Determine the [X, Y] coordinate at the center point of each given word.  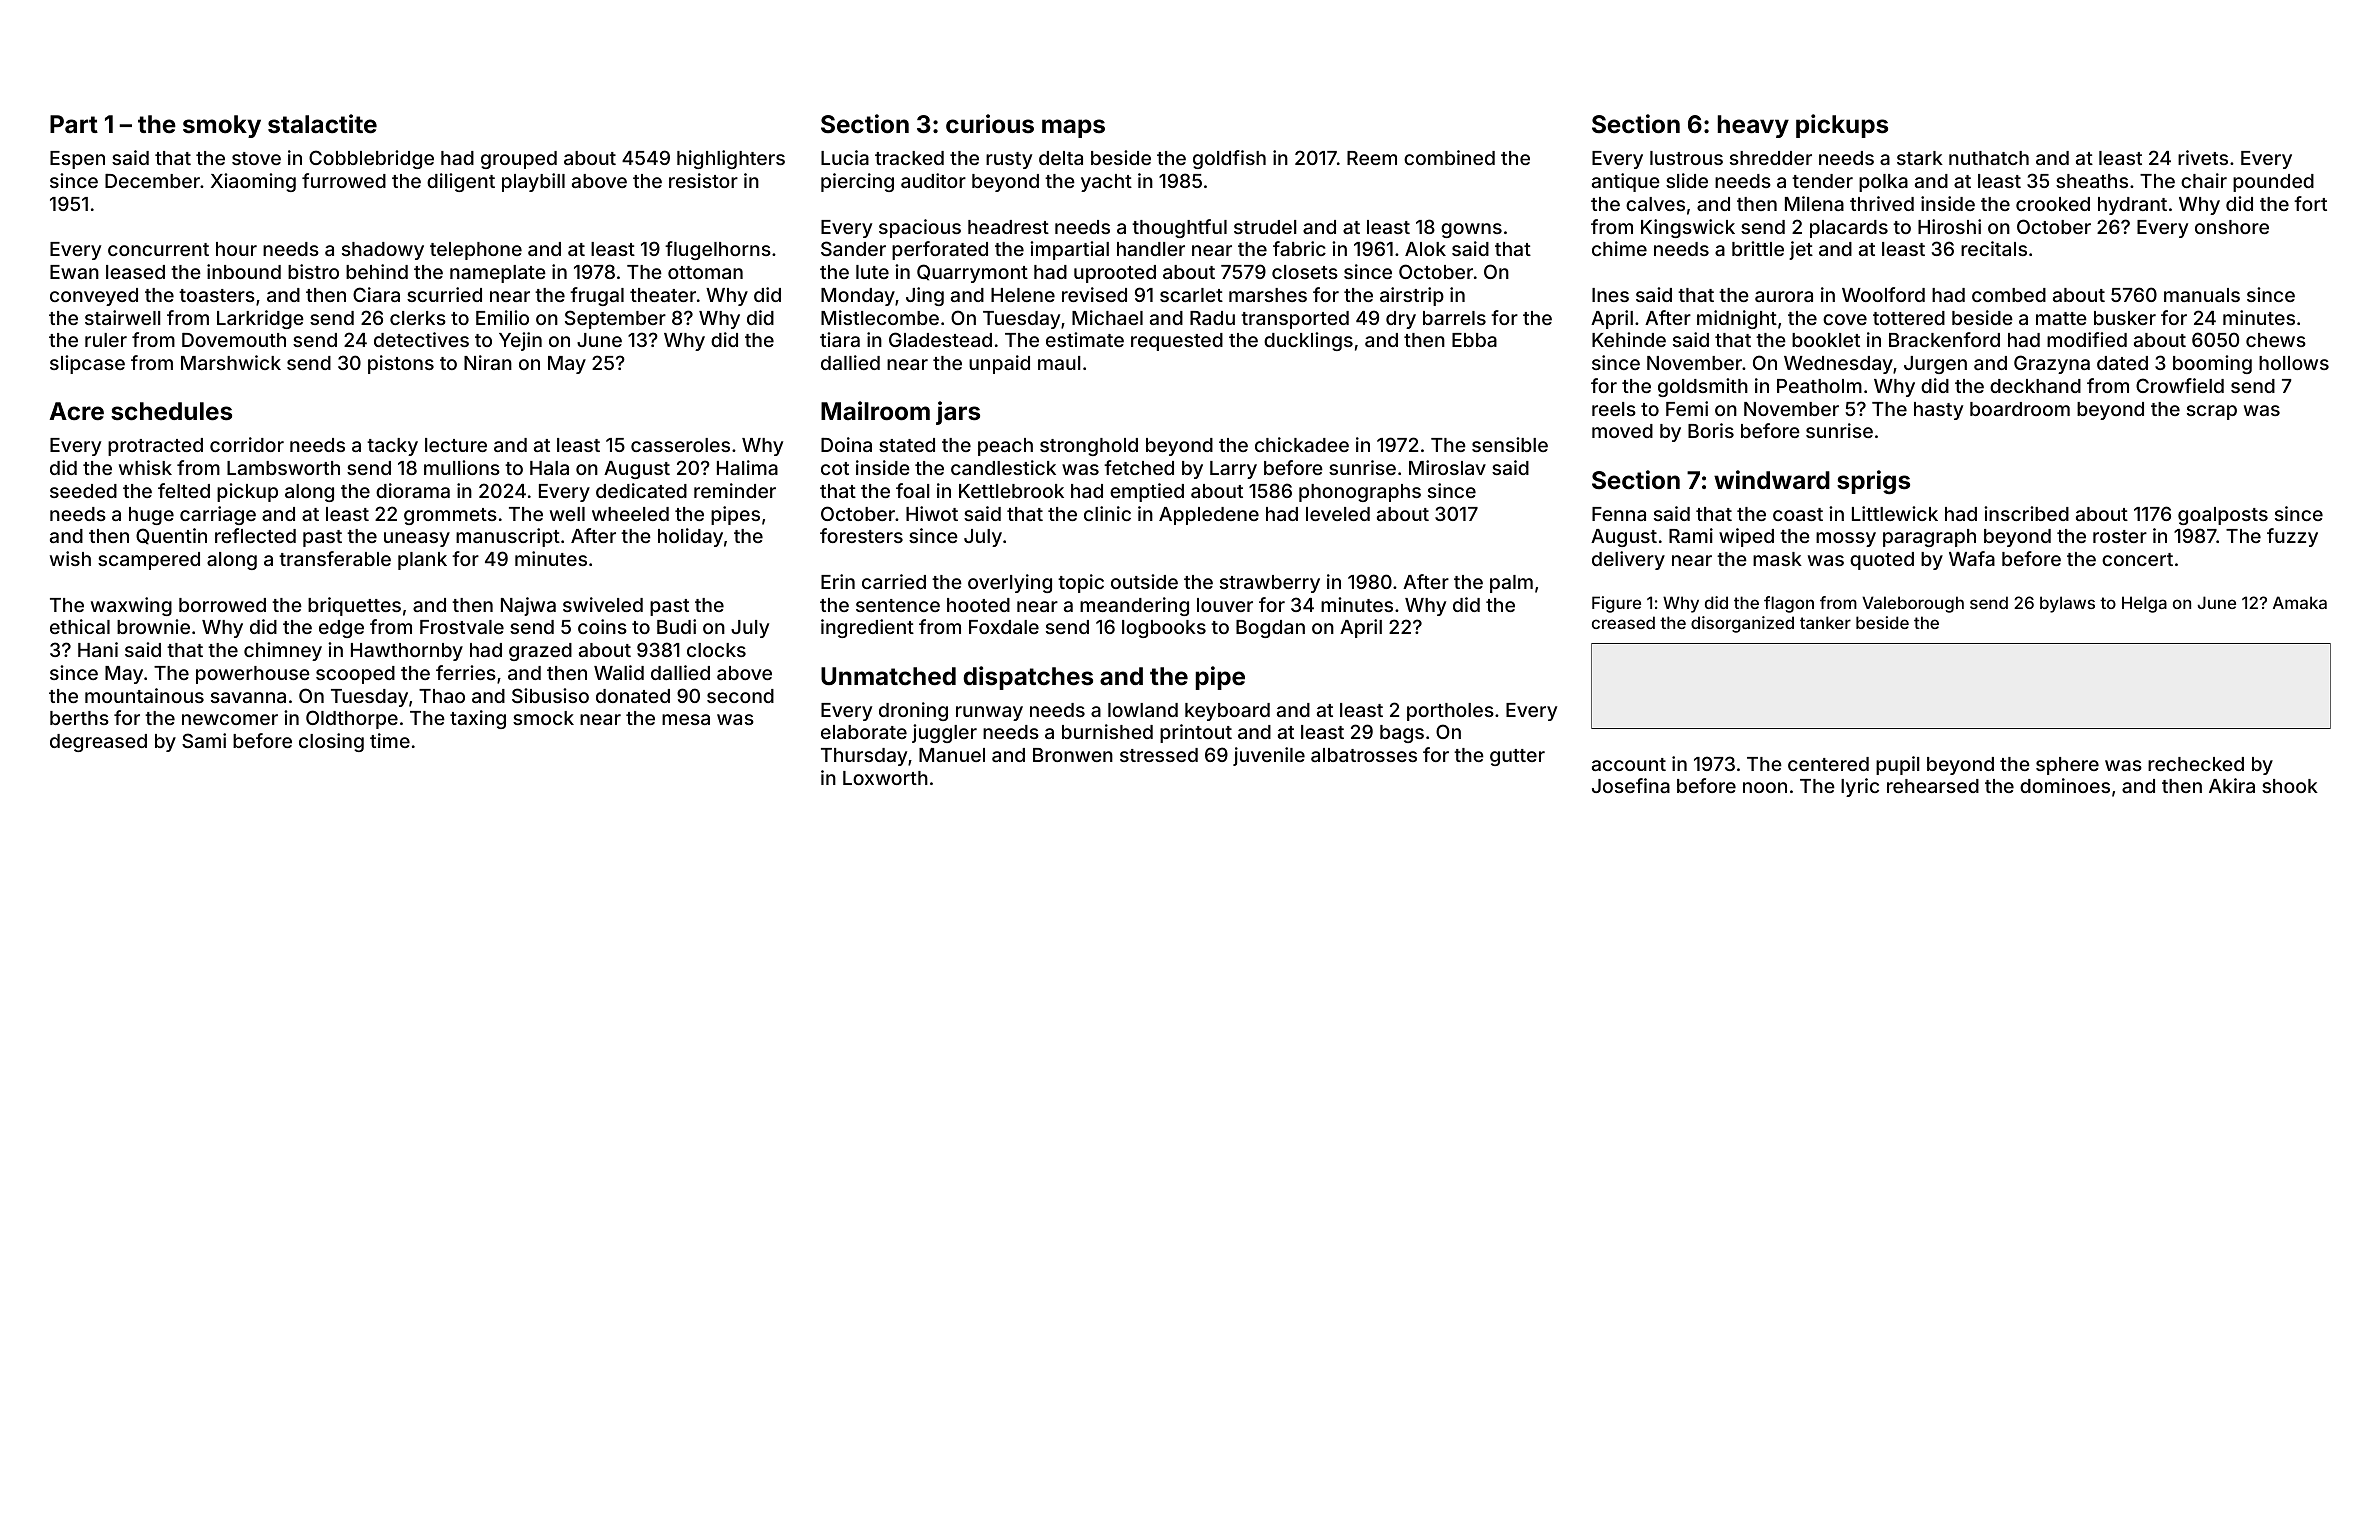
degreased [98, 743]
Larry [1233, 470]
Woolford [1883, 294]
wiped [1746, 537]
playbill [533, 182]
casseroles [680, 445]
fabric [1299, 248]
